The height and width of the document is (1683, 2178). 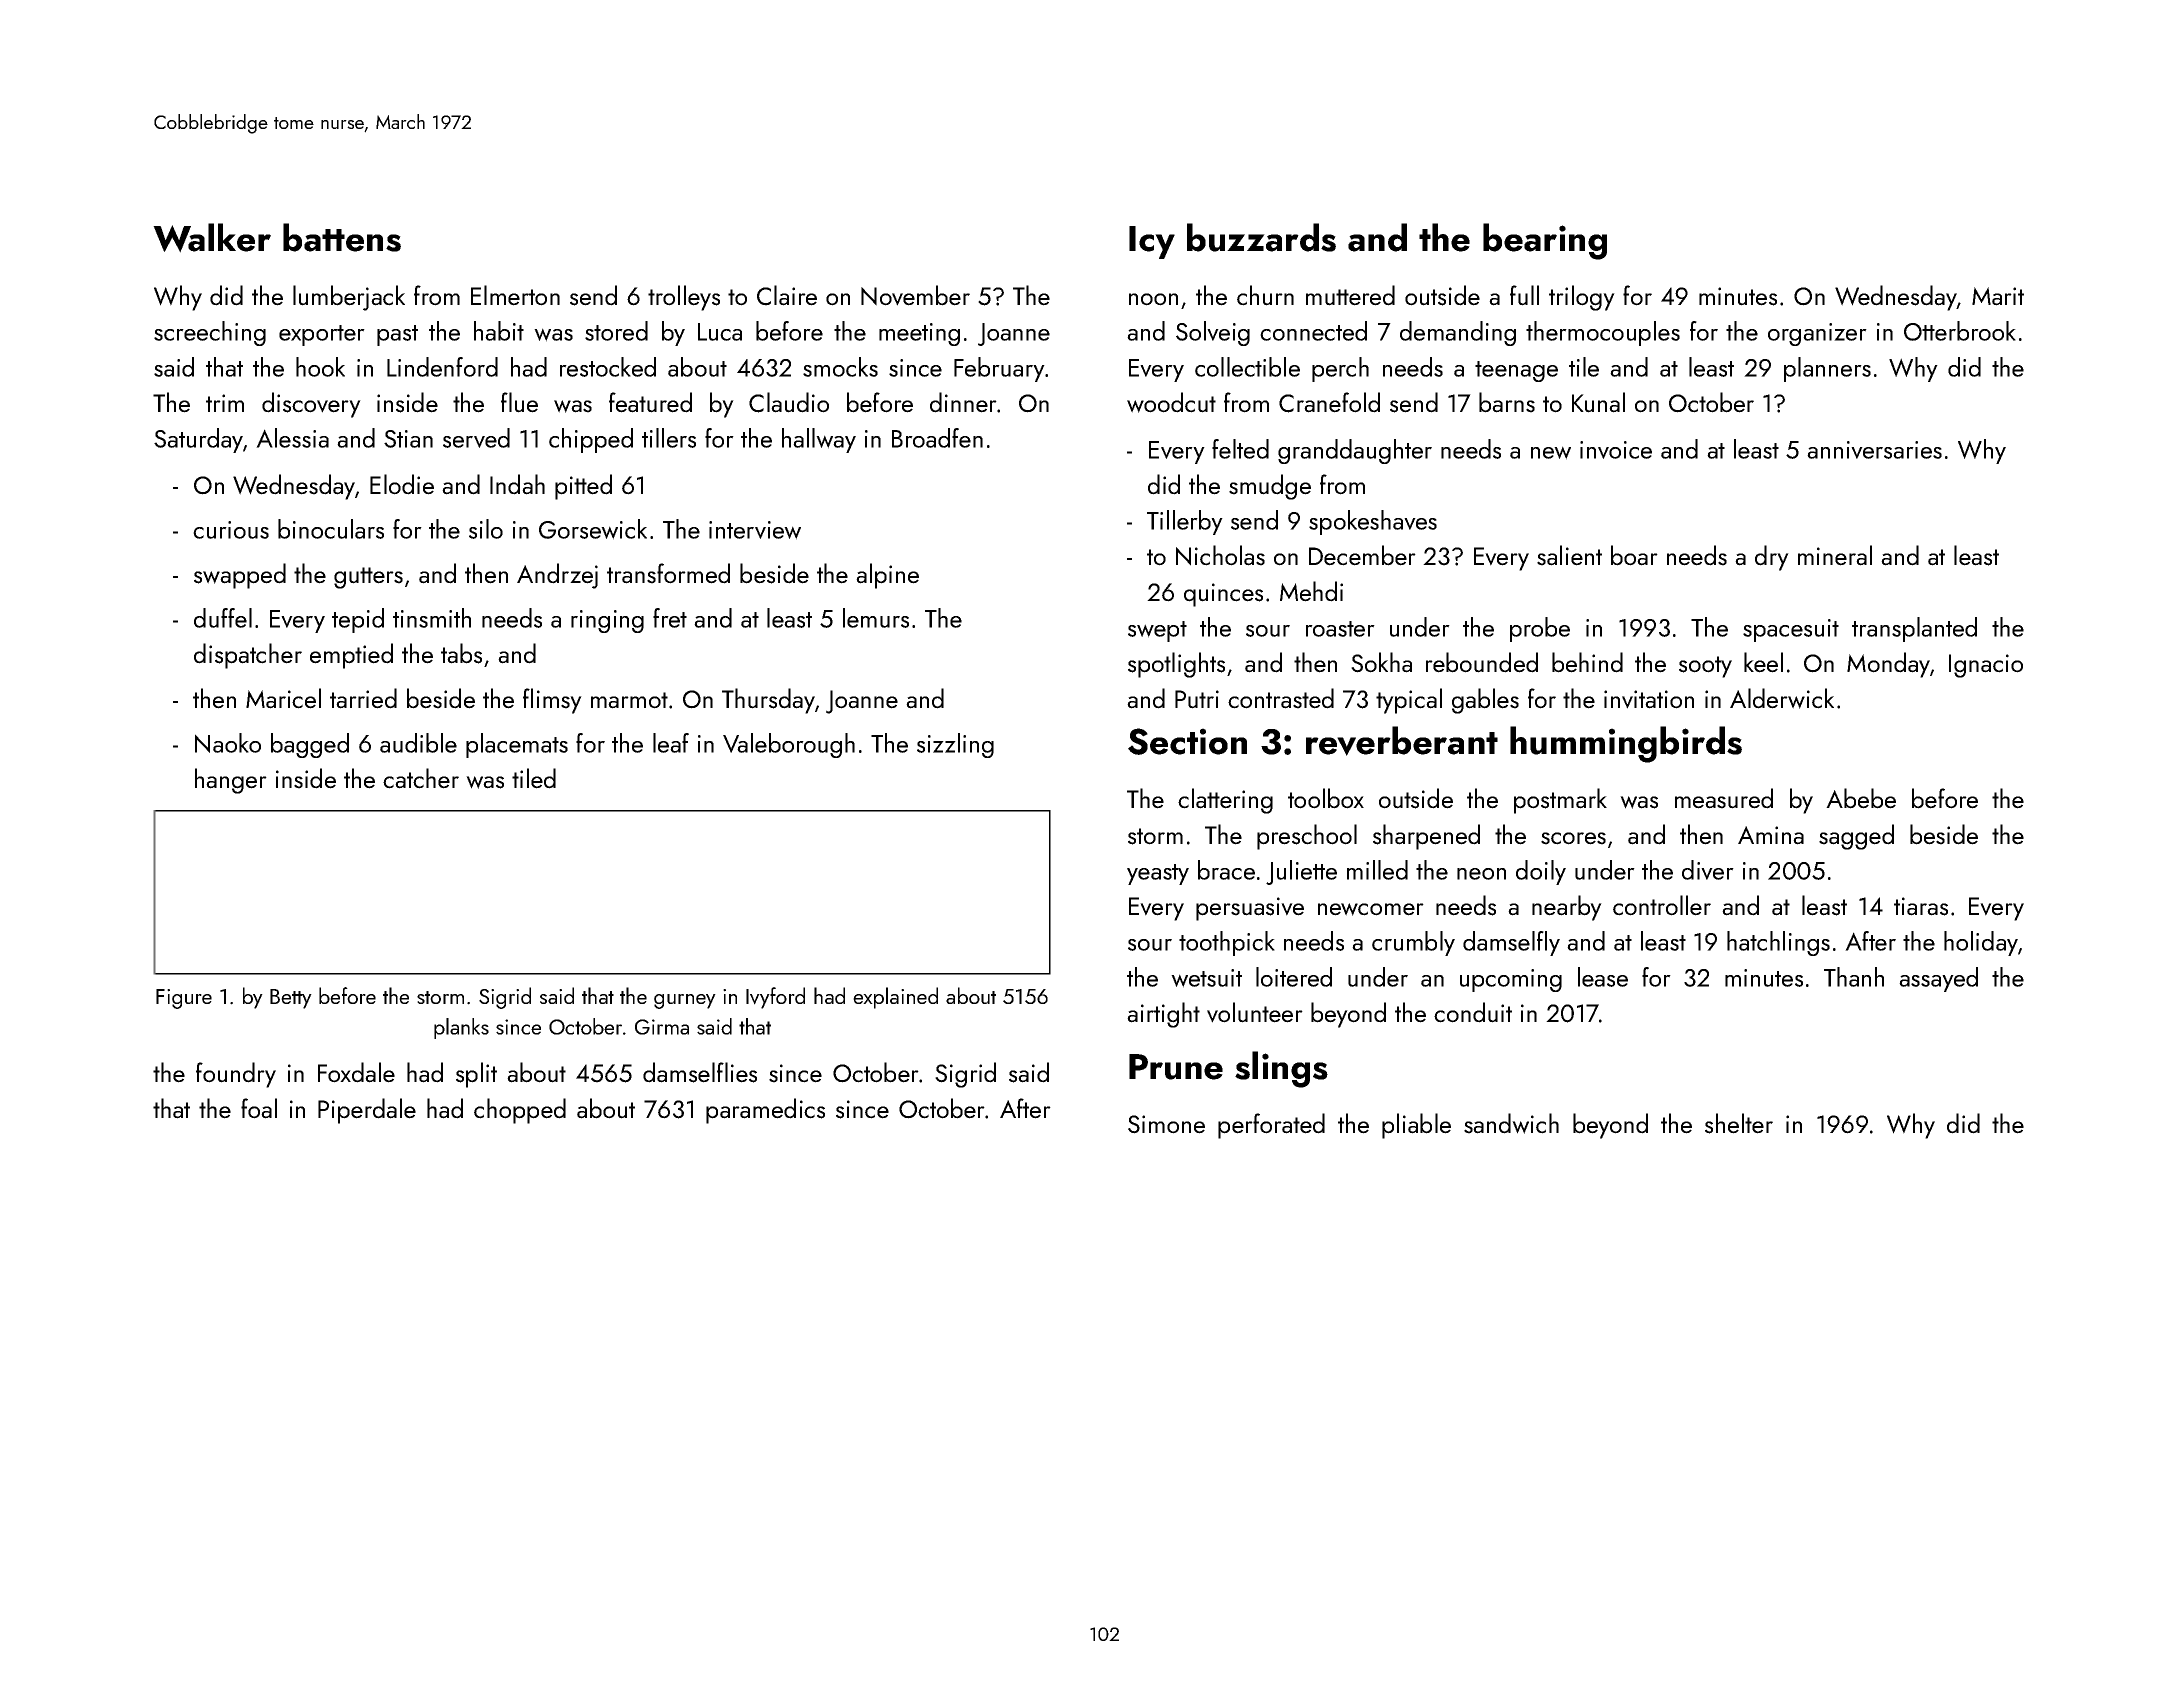 What do you see at coordinates (937, 438) in the document?
I see `Broadfen` at bounding box center [937, 438].
